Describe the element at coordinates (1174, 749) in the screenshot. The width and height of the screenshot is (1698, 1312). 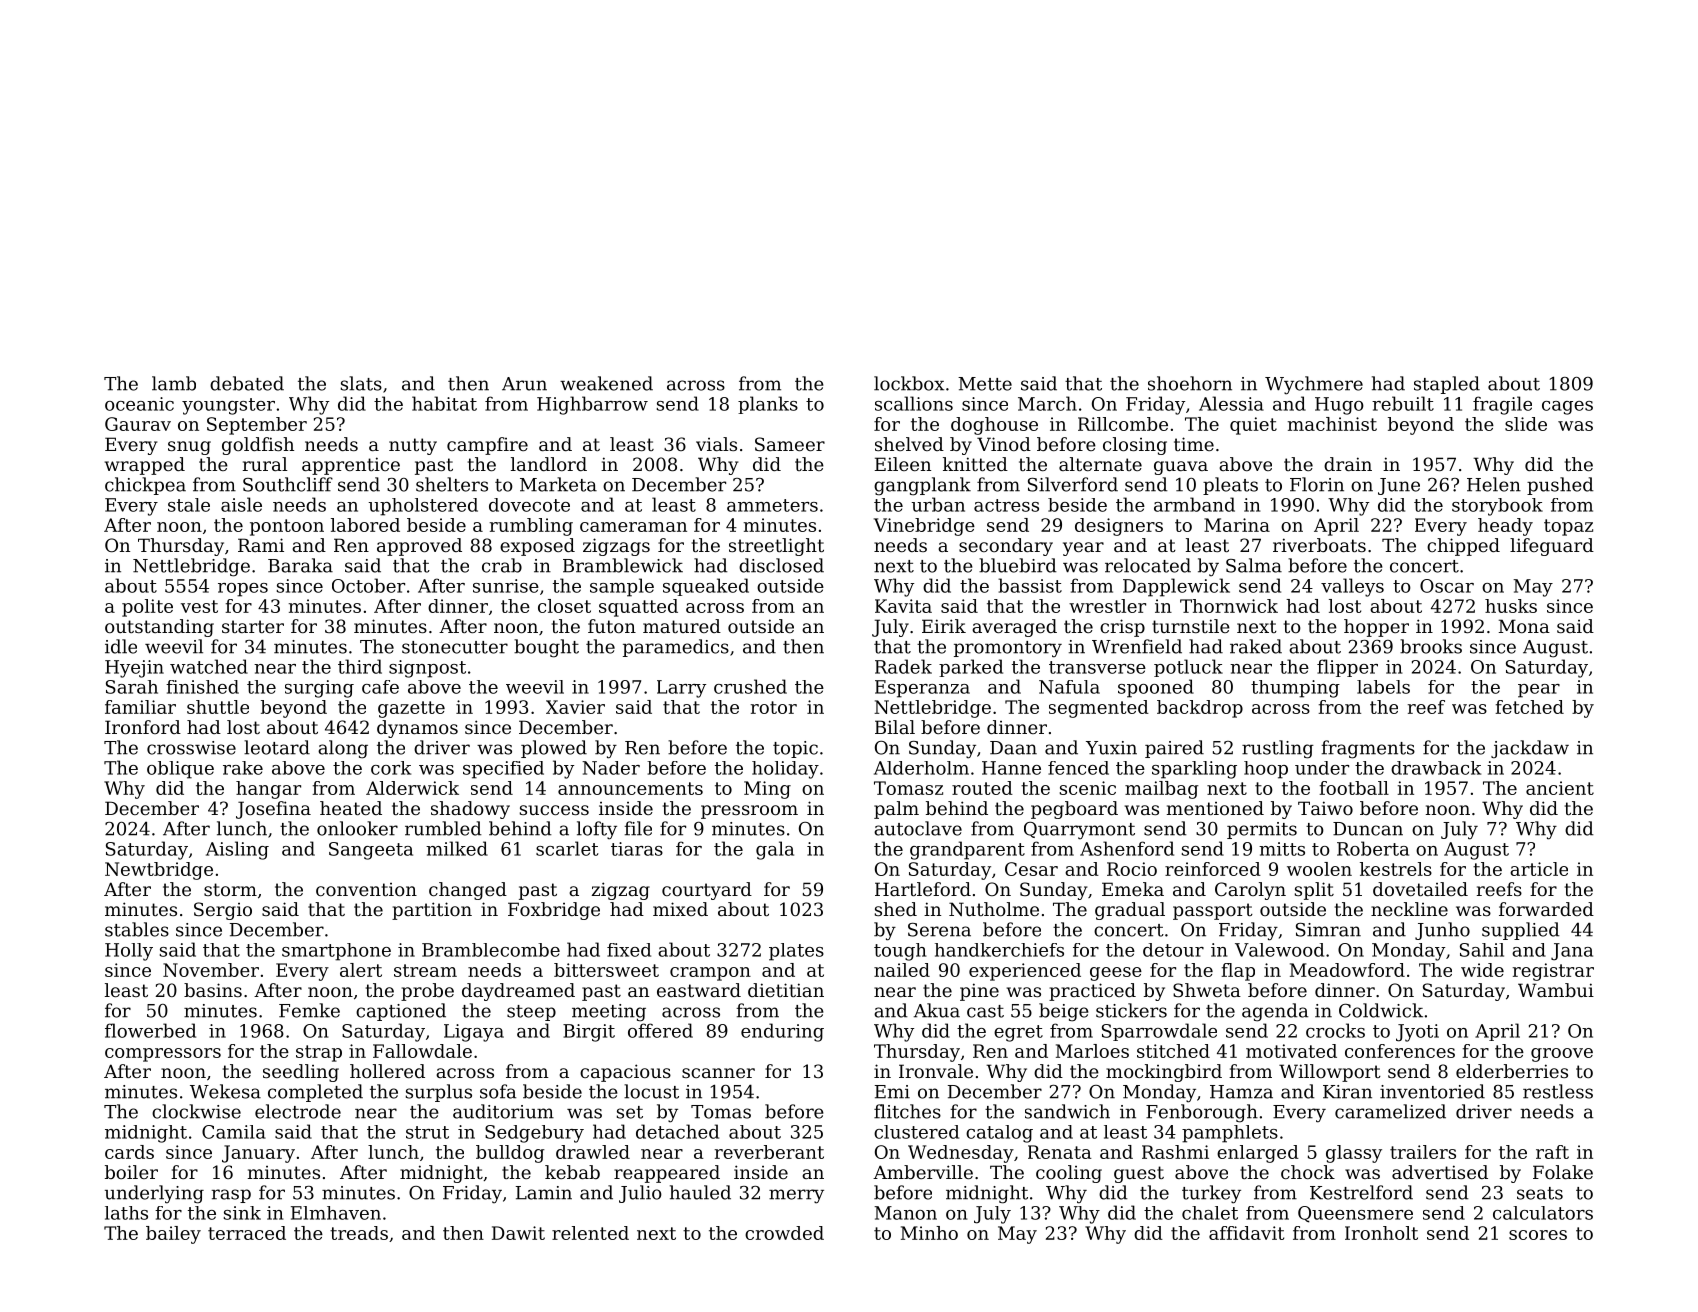
I see `paired` at that location.
